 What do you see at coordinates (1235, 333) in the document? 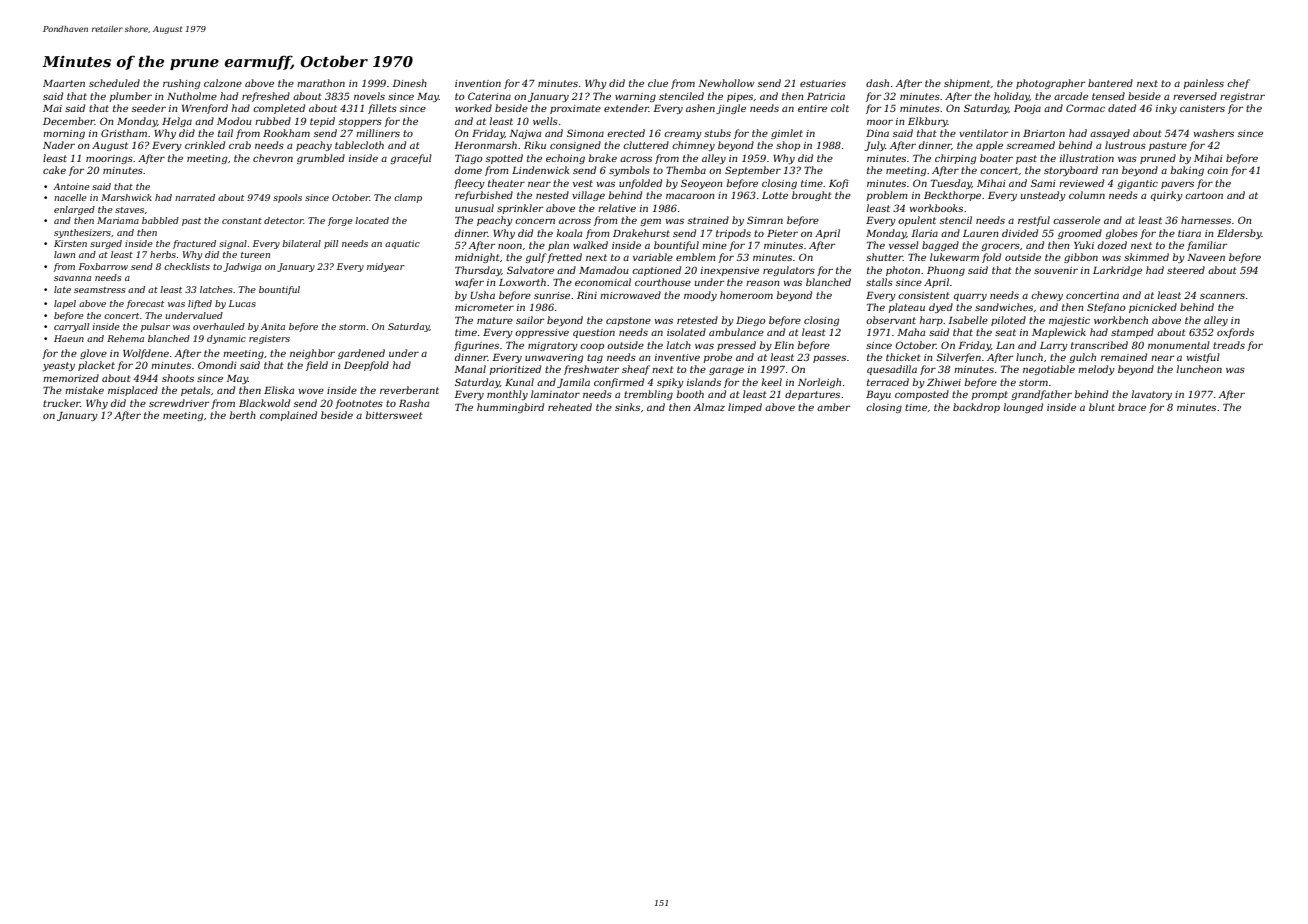
I see `oxfords` at bounding box center [1235, 333].
